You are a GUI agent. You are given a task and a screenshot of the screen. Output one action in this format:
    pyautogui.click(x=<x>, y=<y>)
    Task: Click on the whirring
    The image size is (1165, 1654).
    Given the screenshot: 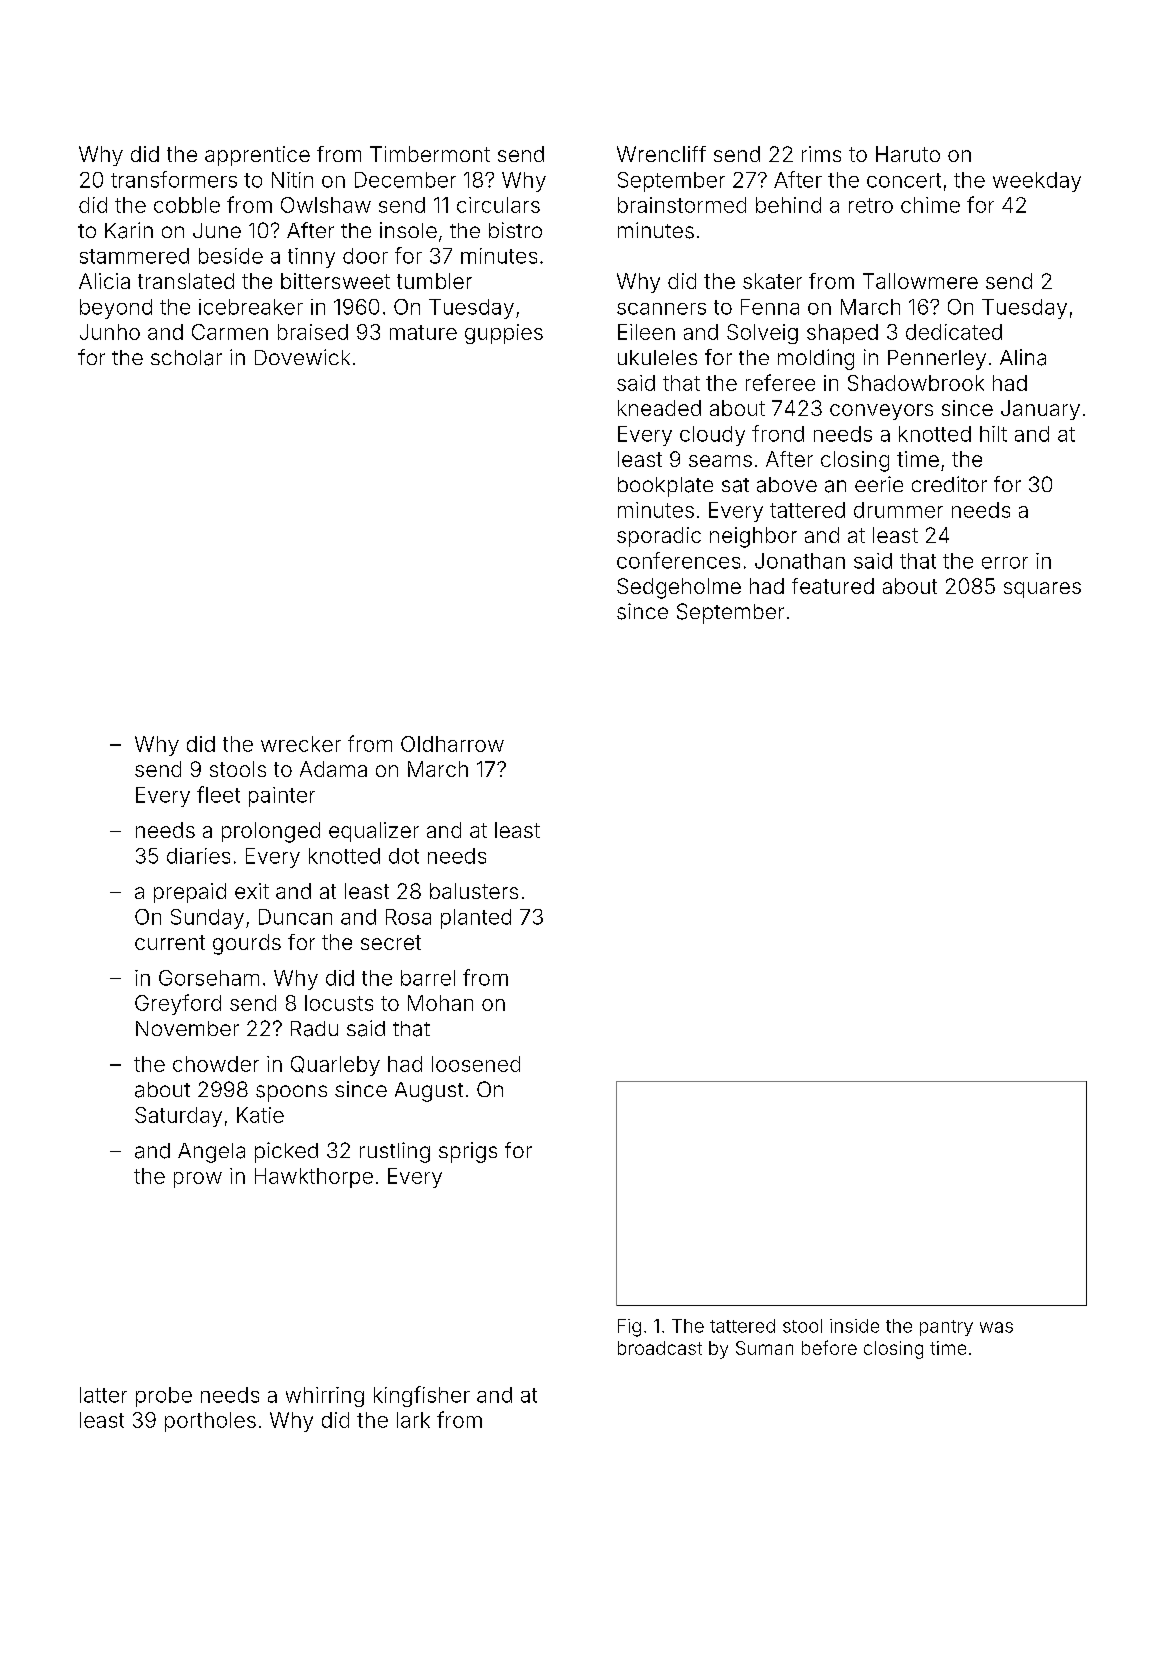 What is the action you would take?
    pyautogui.click(x=325, y=1397)
